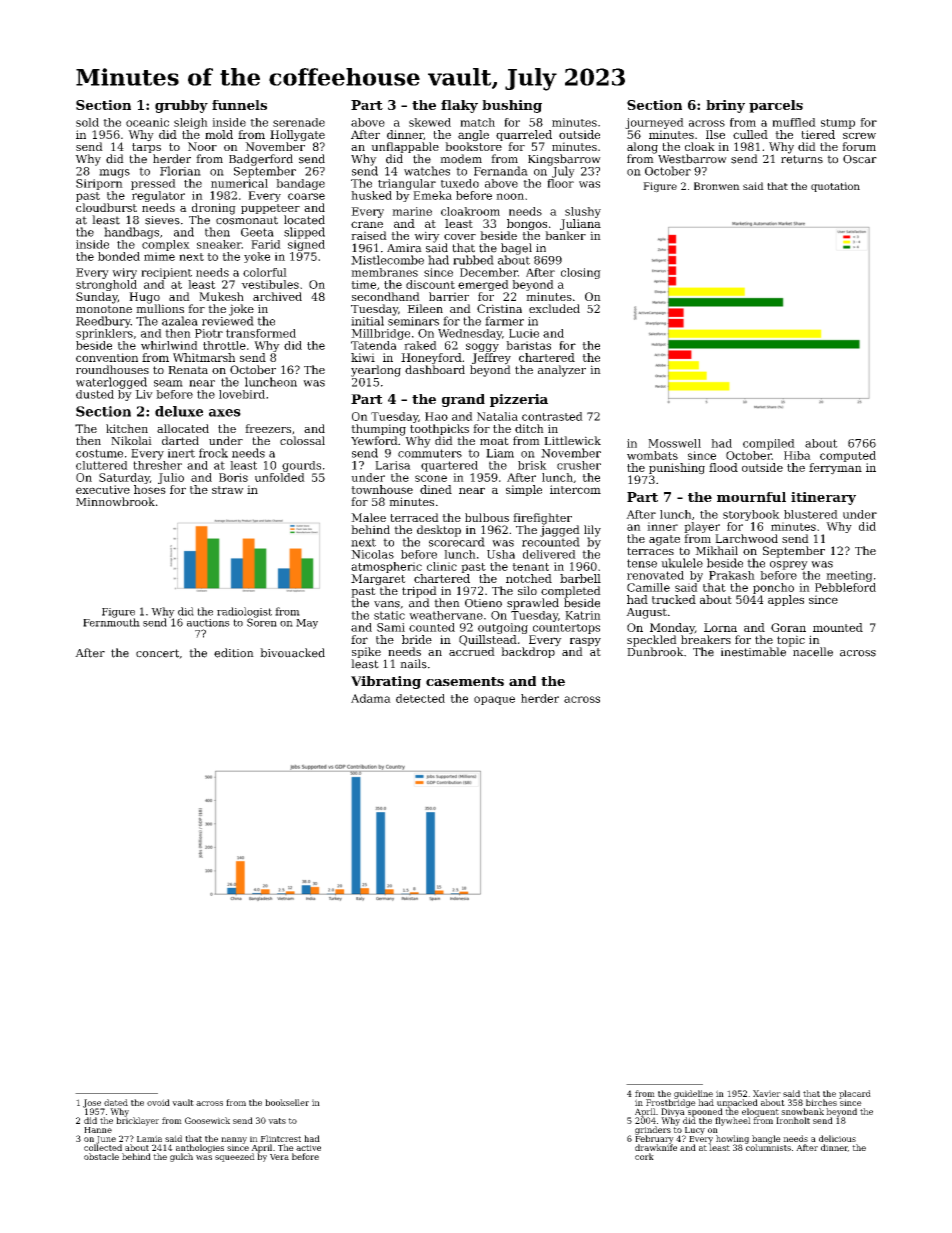 The height and width of the screenshot is (1233, 952). Describe the element at coordinates (838, 627) in the screenshot. I see `mounted` at that location.
